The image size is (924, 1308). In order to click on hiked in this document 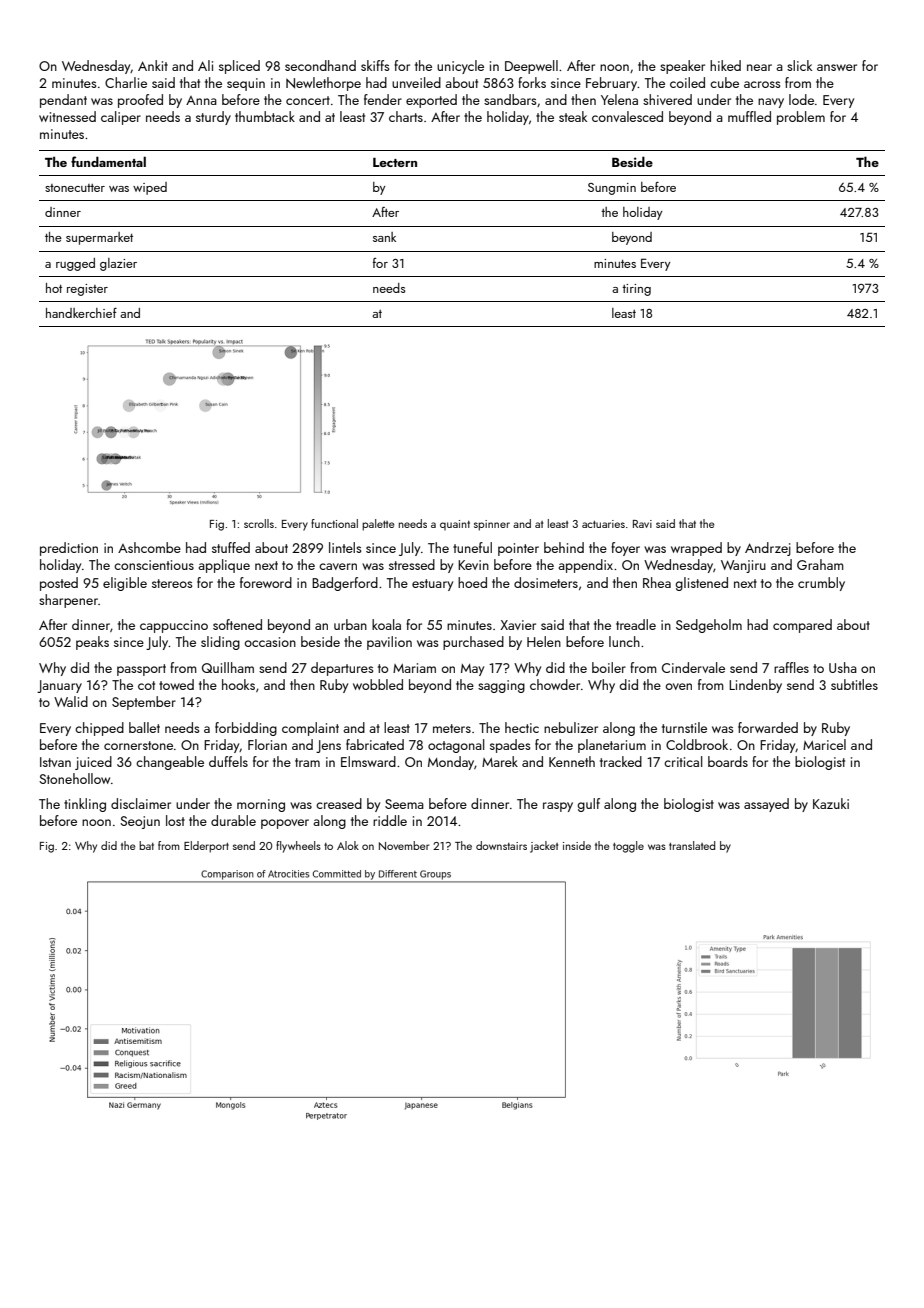, I will do `click(725, 65)`.
